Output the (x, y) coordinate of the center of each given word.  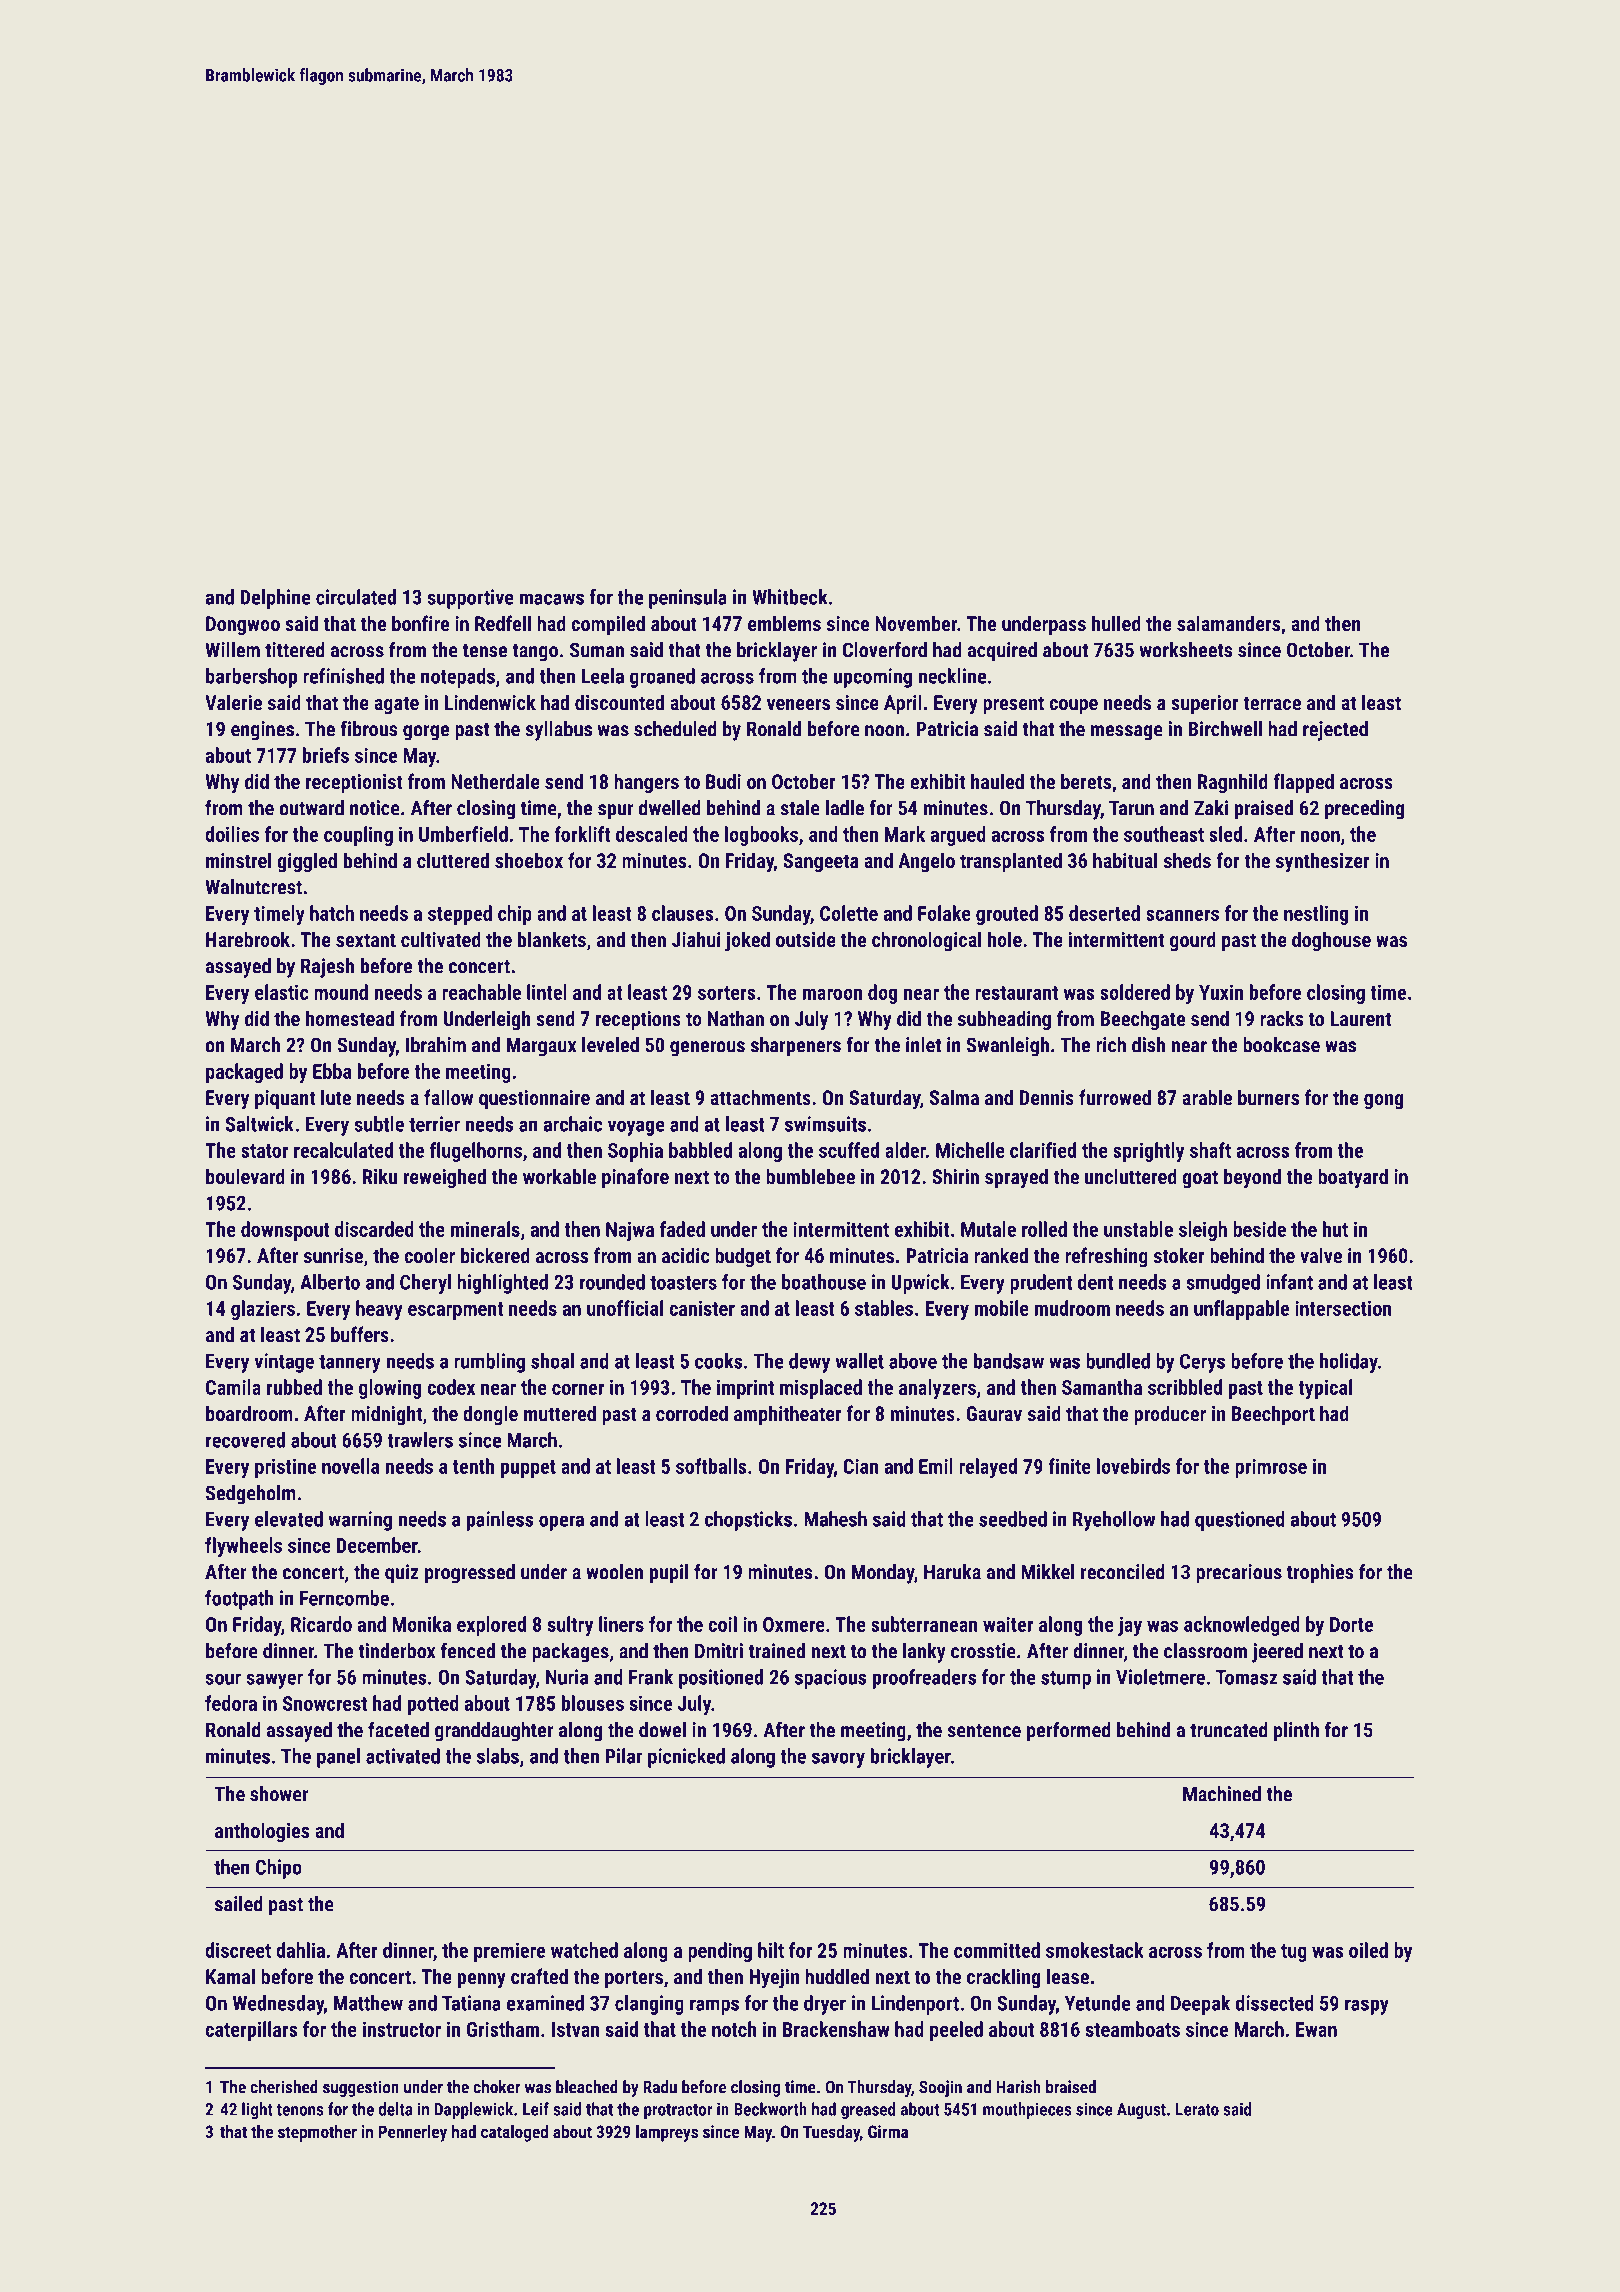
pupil (669, 1574)
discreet (238, 1950)
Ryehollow (1114, 1521)
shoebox (529, 860)
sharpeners (796, 1047)
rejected (1335, 731)
